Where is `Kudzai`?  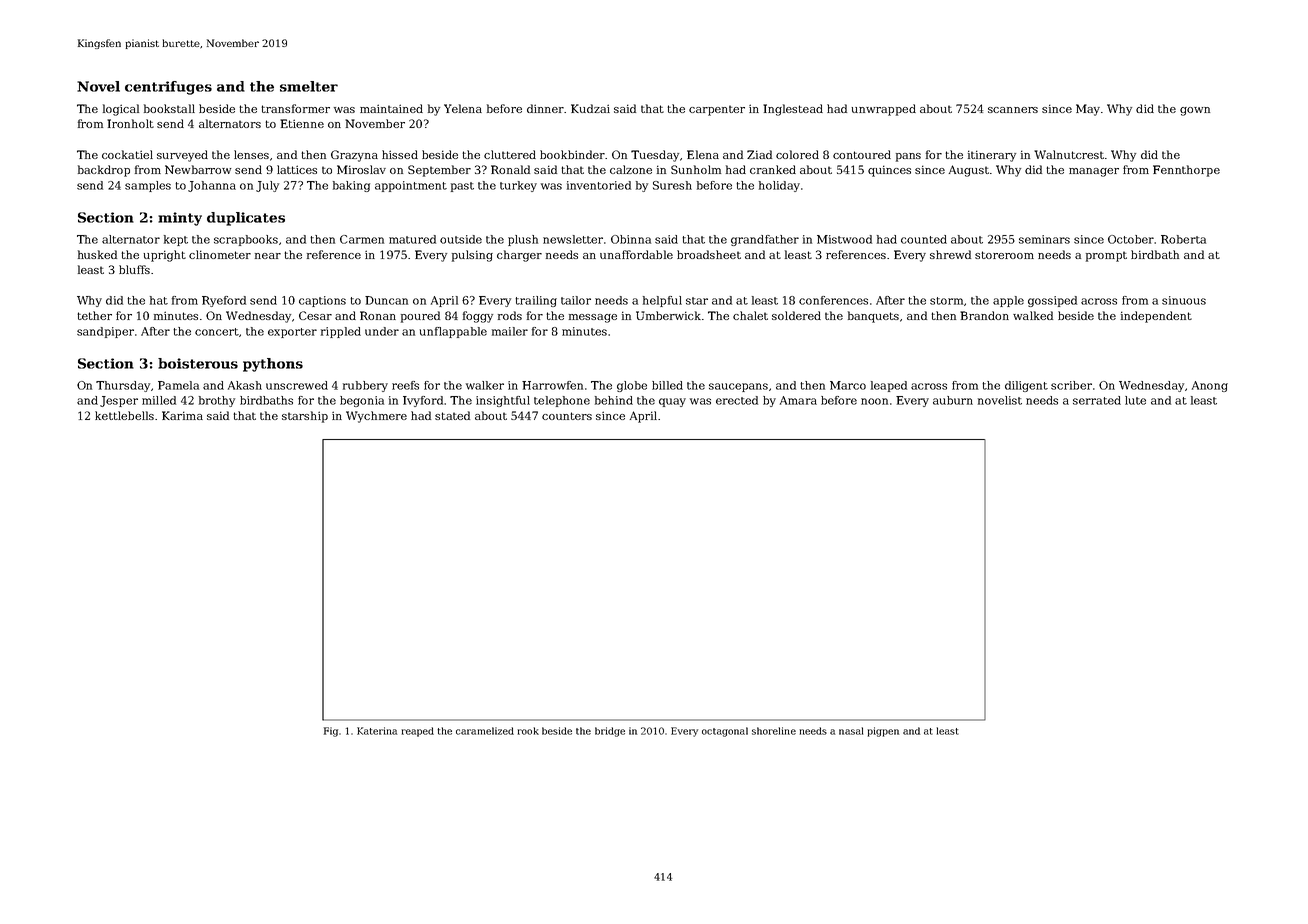 Kudzai is located at coordinates (590, 108).
